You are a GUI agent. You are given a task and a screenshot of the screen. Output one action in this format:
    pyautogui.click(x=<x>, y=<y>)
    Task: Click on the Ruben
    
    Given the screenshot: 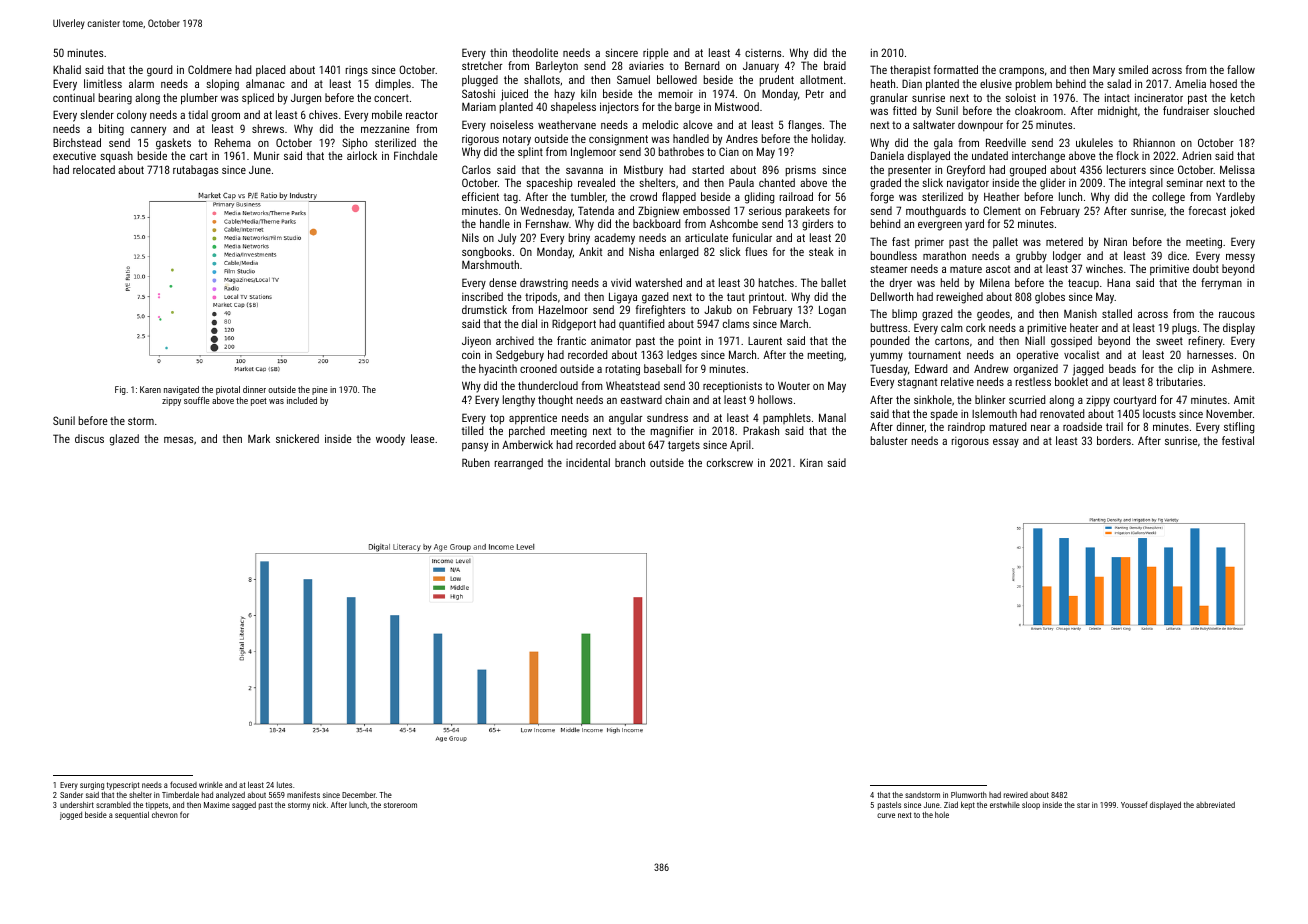 What is the action you would take?
    pyautogui.click(x=476, y=462)
